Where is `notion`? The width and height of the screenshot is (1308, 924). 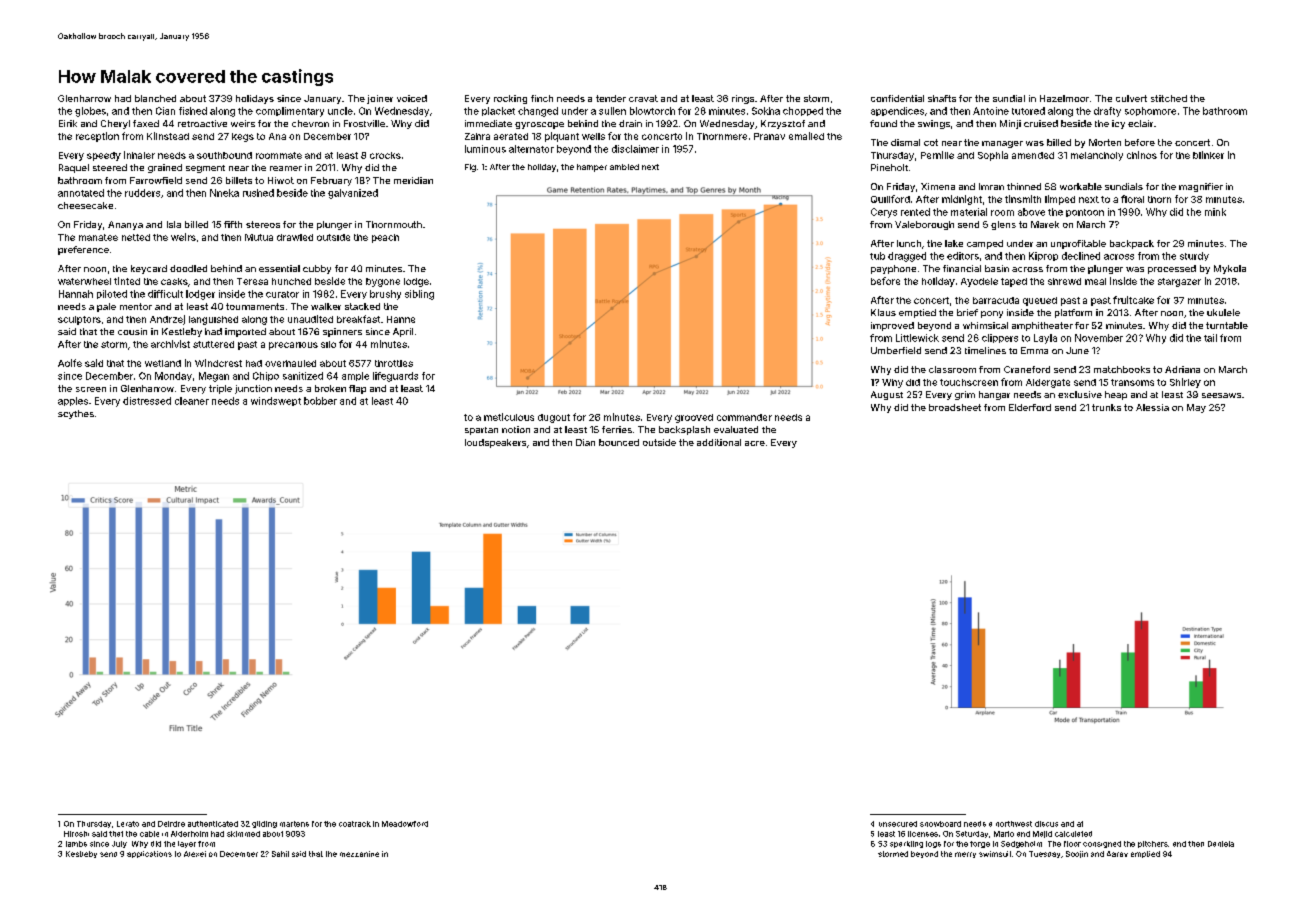
notion is located at coordinates (516, 429).
